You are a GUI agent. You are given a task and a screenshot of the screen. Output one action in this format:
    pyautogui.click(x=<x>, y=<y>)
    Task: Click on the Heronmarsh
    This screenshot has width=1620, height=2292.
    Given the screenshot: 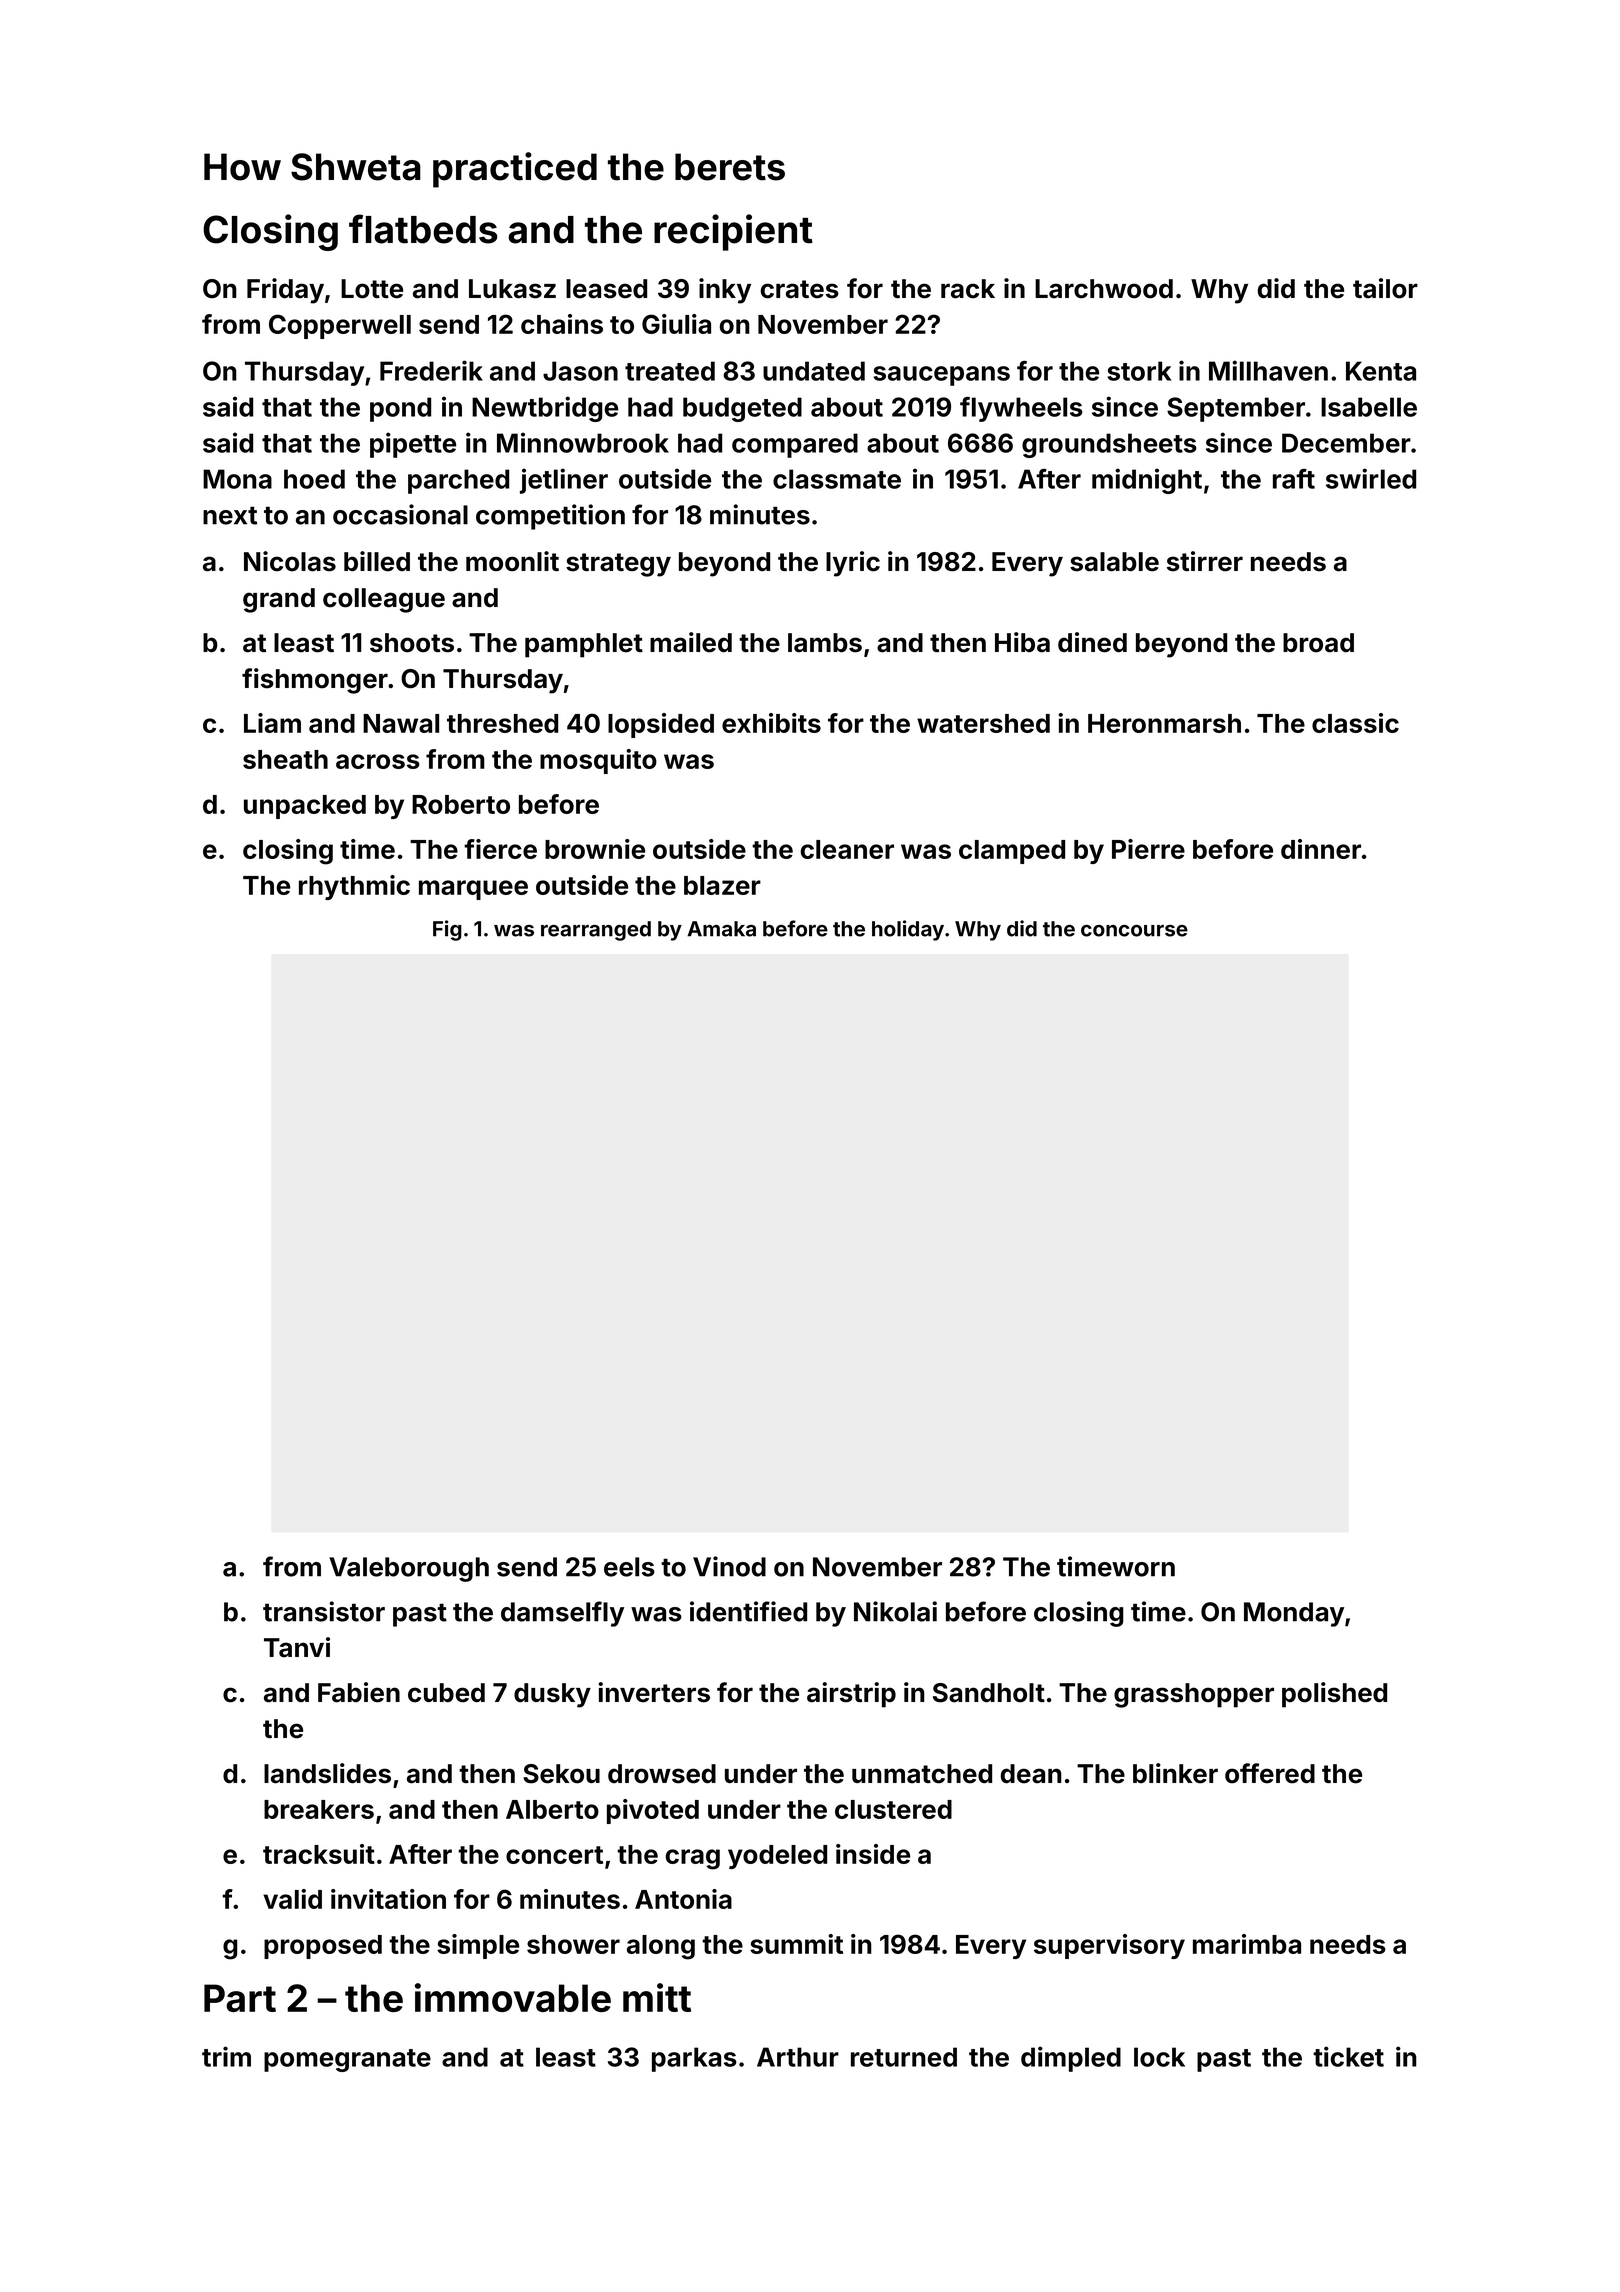 What is the action you would take?
    pyautogui.click(x=1164, y=723)
